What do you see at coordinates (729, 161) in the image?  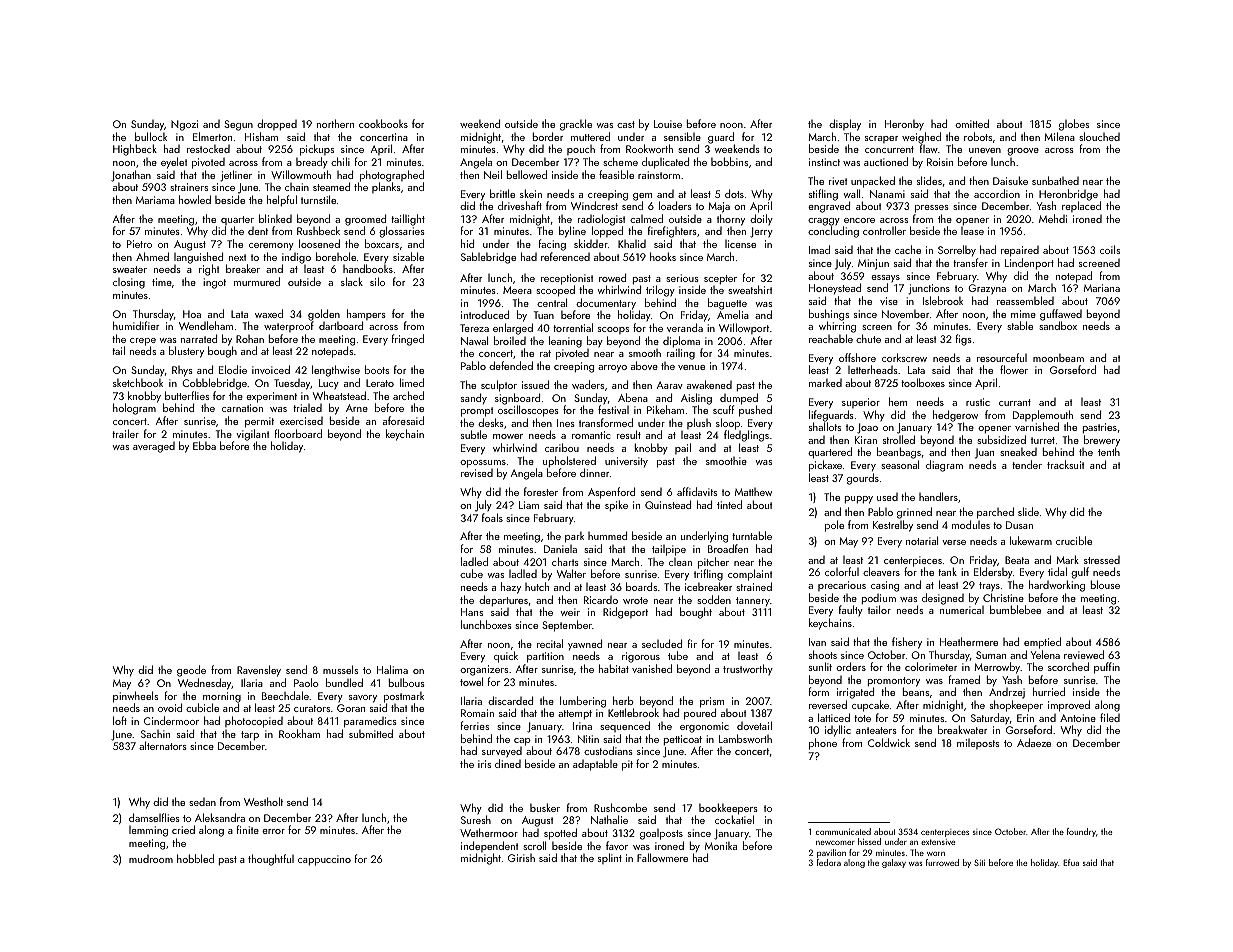 I see `bobbins` at bounding box center [729, 161].
